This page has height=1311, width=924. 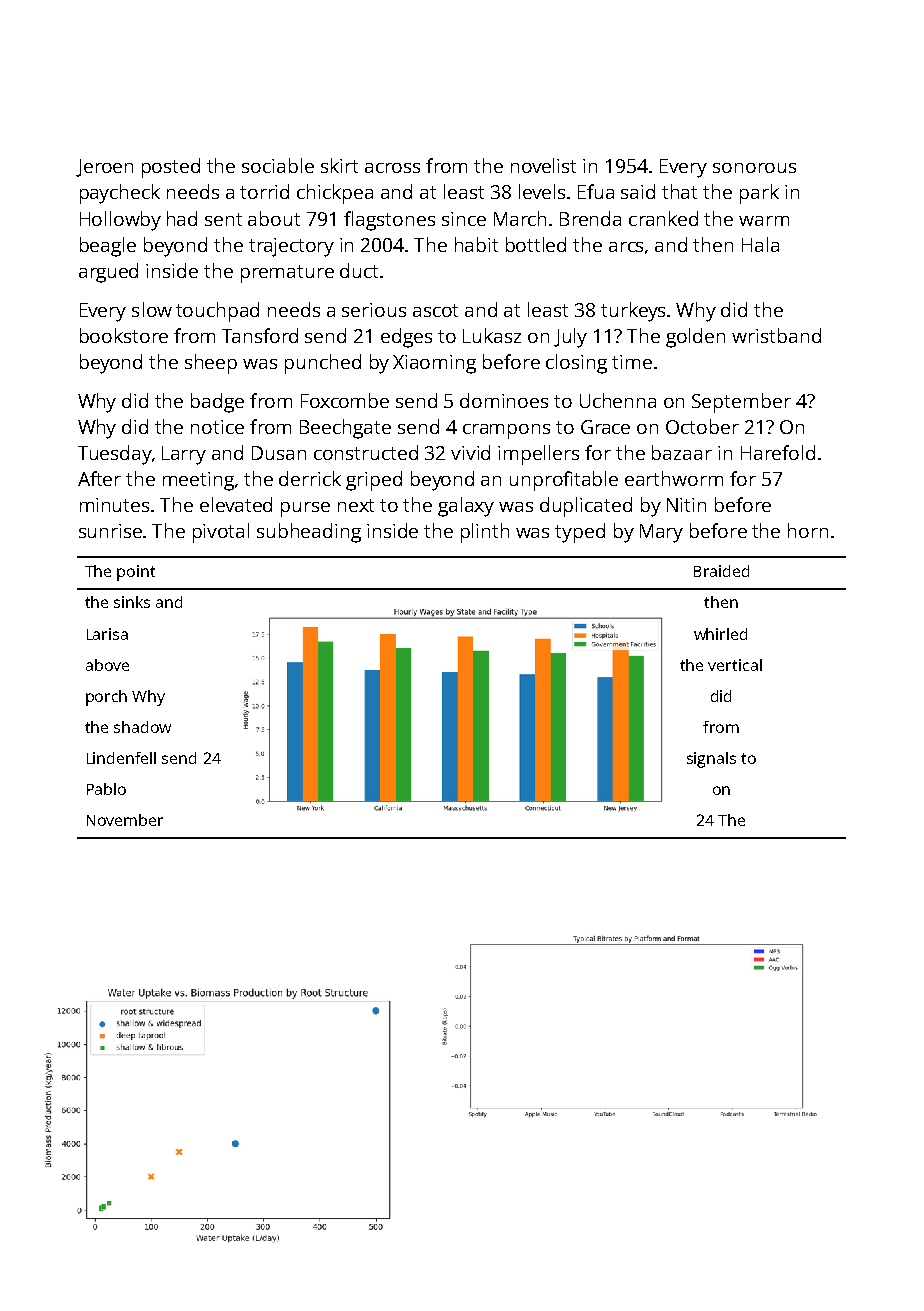 What do you see at coordinates (120, 221) in the page?
I see `Hollowby` at bounding box center [120, 221].
